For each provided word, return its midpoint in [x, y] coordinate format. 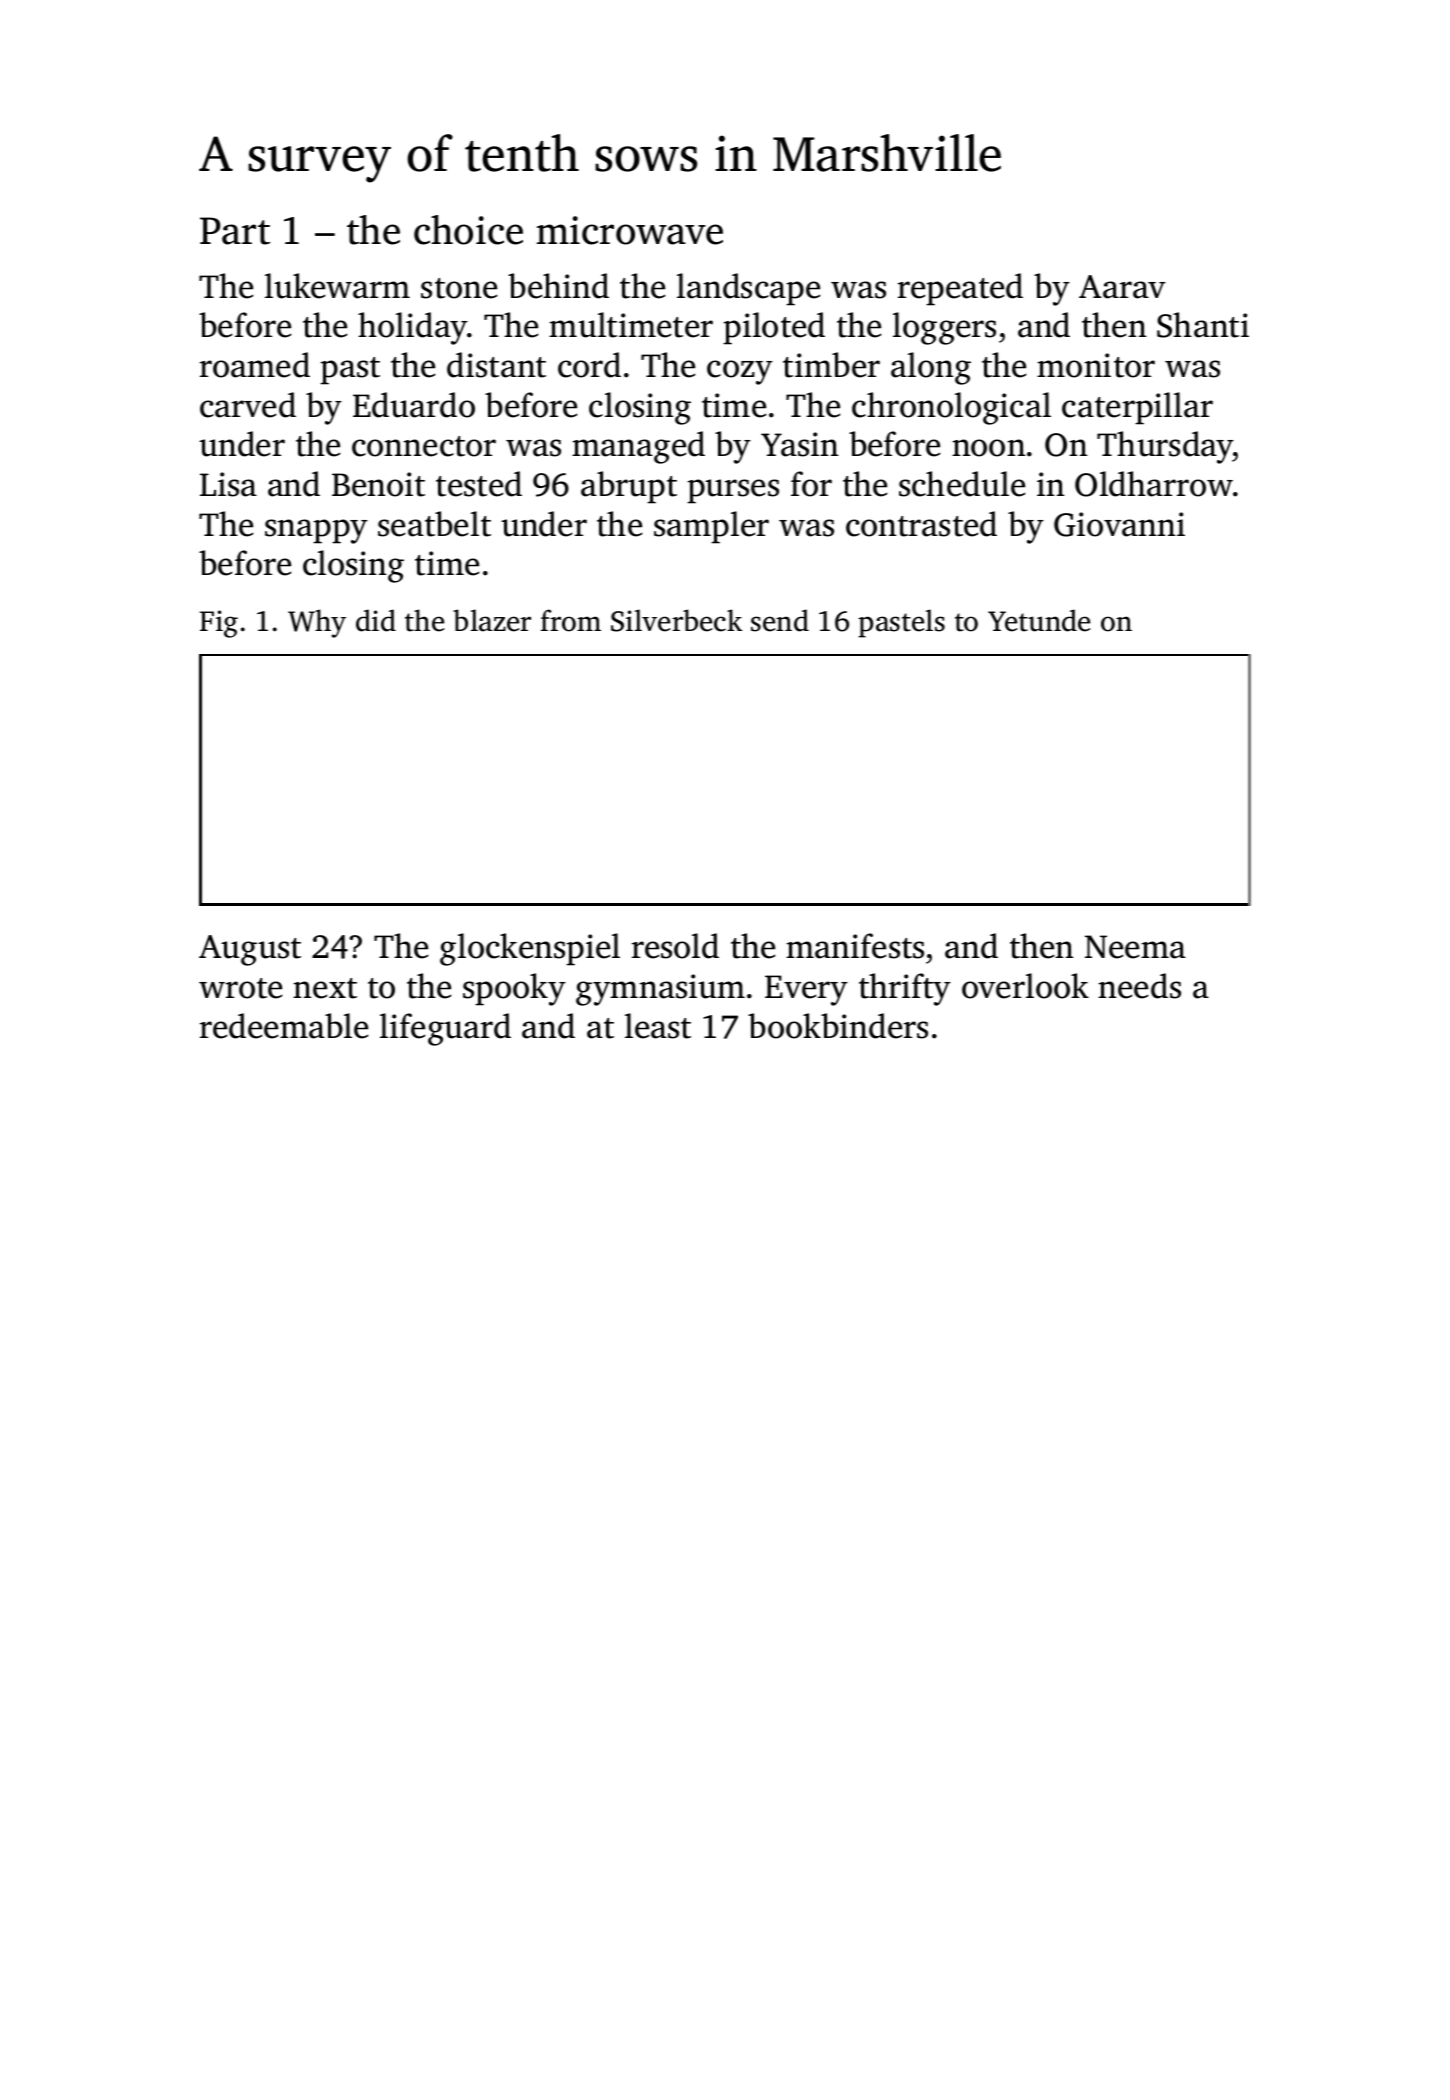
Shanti [1203, 325]
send [780, 620]
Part [235, 231]
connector [424, 446]
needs [1139, 986]
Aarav [1122, 287]
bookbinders [838, 1026]
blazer [492, 620]
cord [589, 365]
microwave [630, 230]
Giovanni [1119, 524]
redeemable [284, 1026]
